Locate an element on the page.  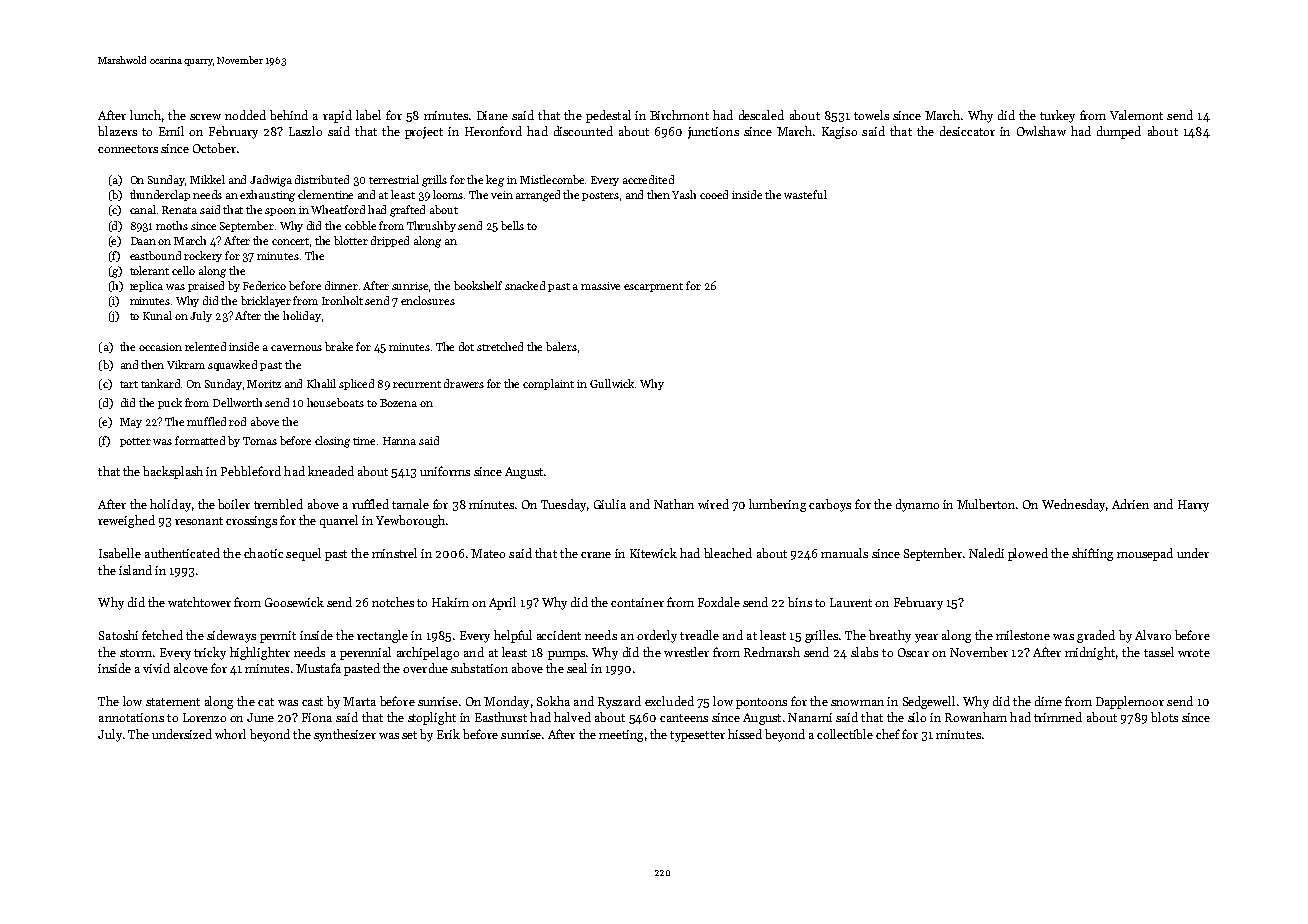
replica is located at coordinates (146, 286).
